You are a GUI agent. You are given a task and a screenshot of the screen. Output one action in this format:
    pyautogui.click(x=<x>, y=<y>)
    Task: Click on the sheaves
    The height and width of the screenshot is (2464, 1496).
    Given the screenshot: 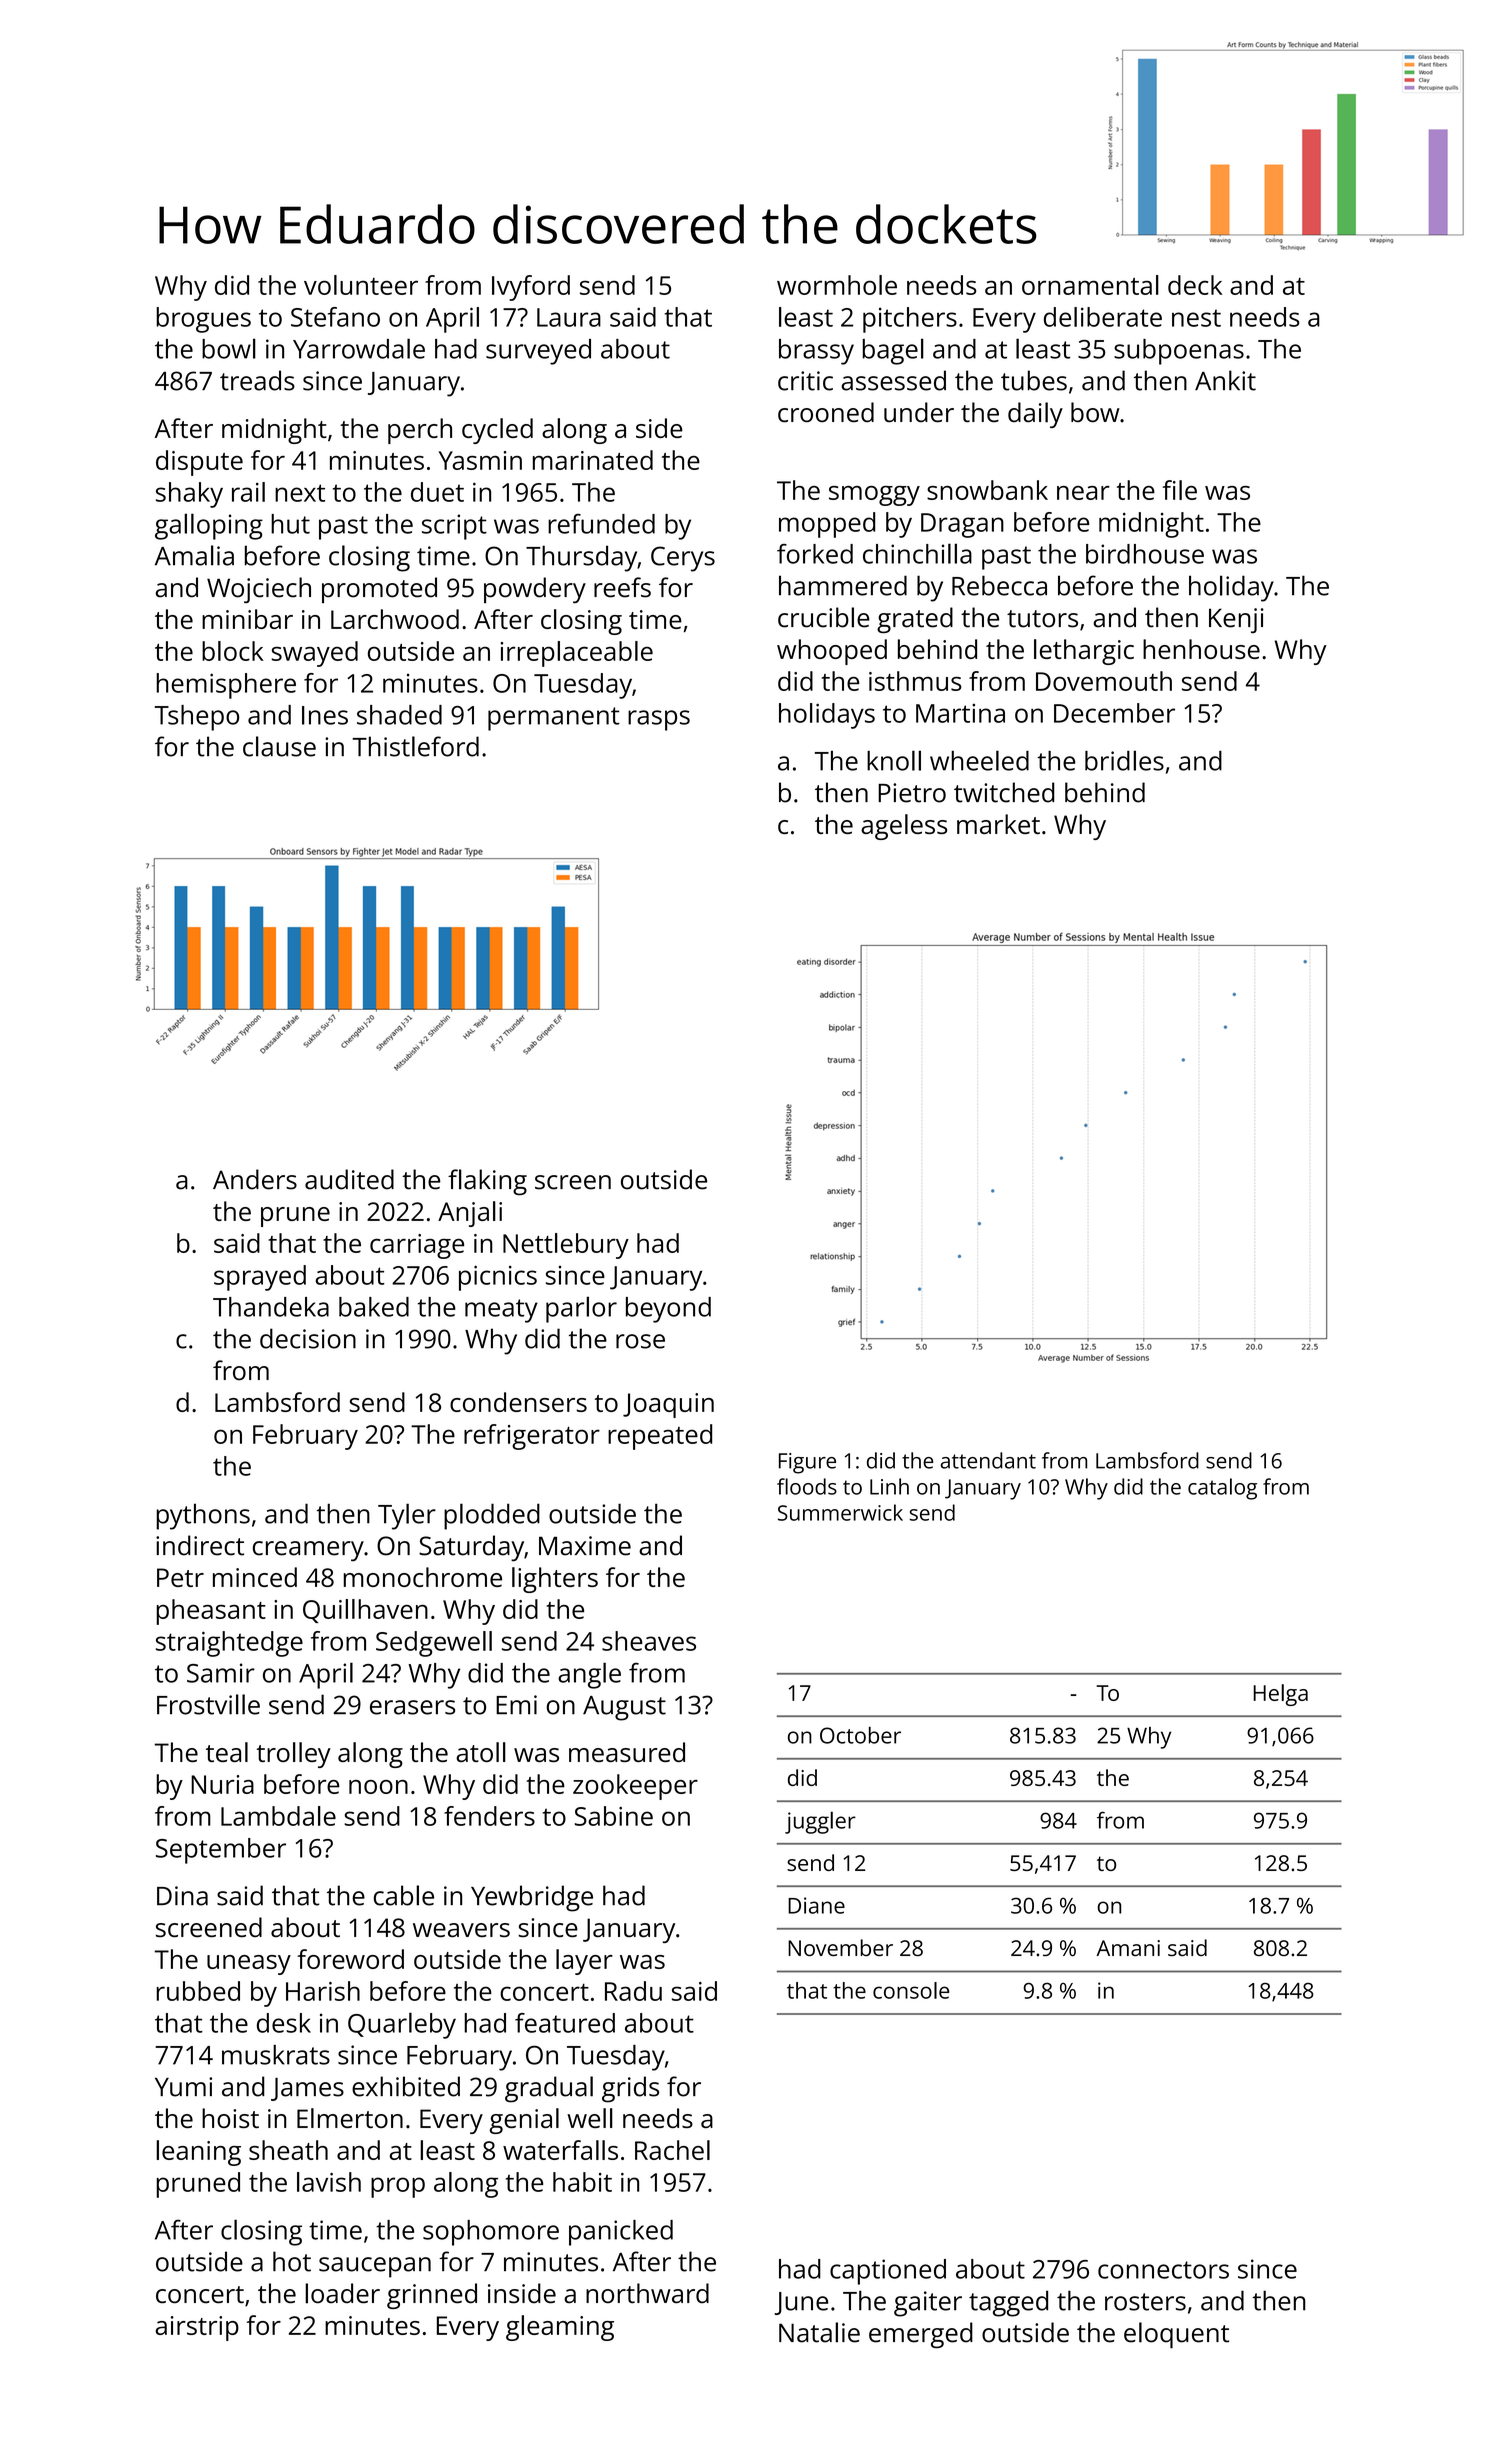 What is the action you would take?
    pyautogui.click(x=649, y=1641)
